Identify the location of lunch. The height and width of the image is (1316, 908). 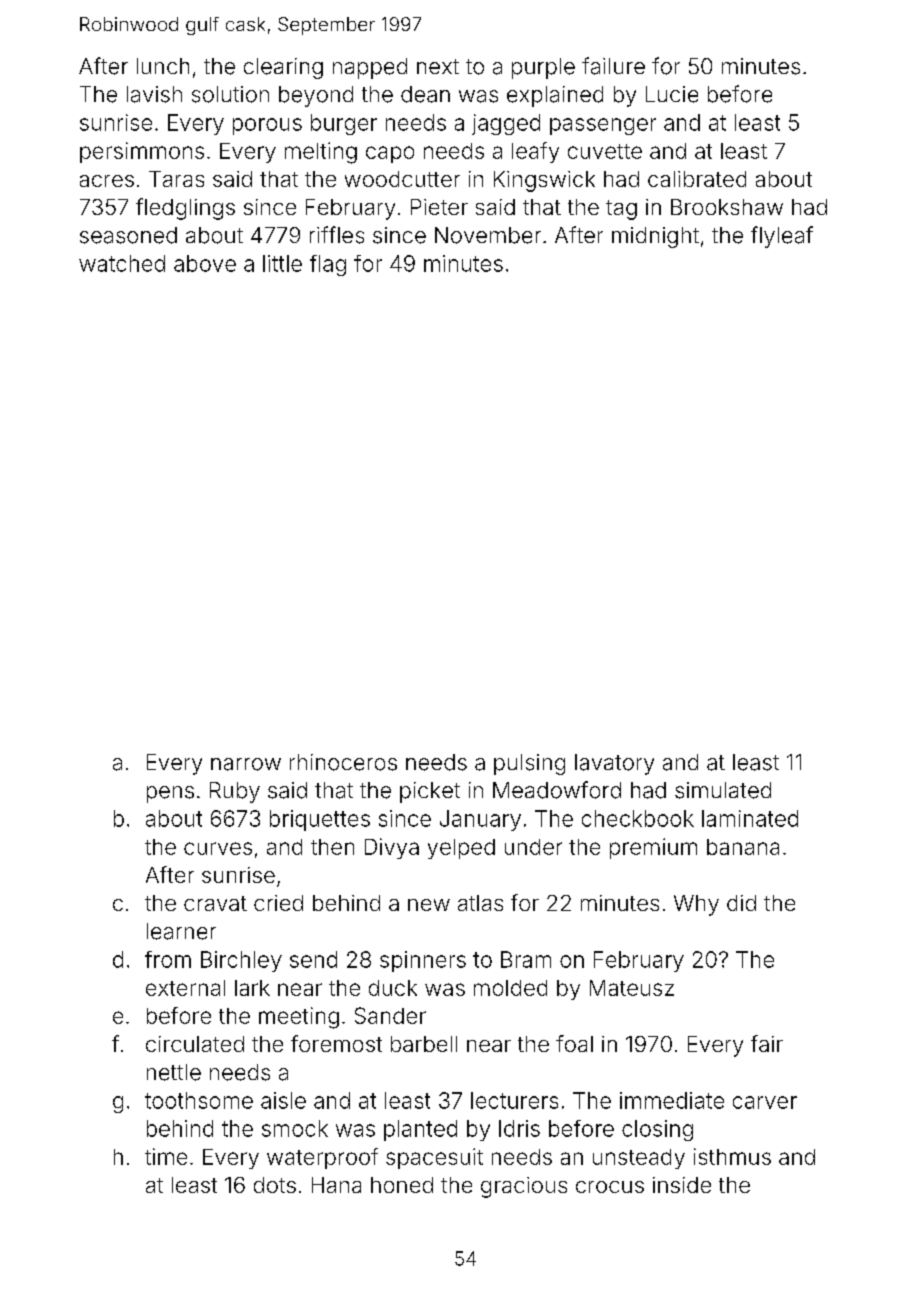
(163, 66).
